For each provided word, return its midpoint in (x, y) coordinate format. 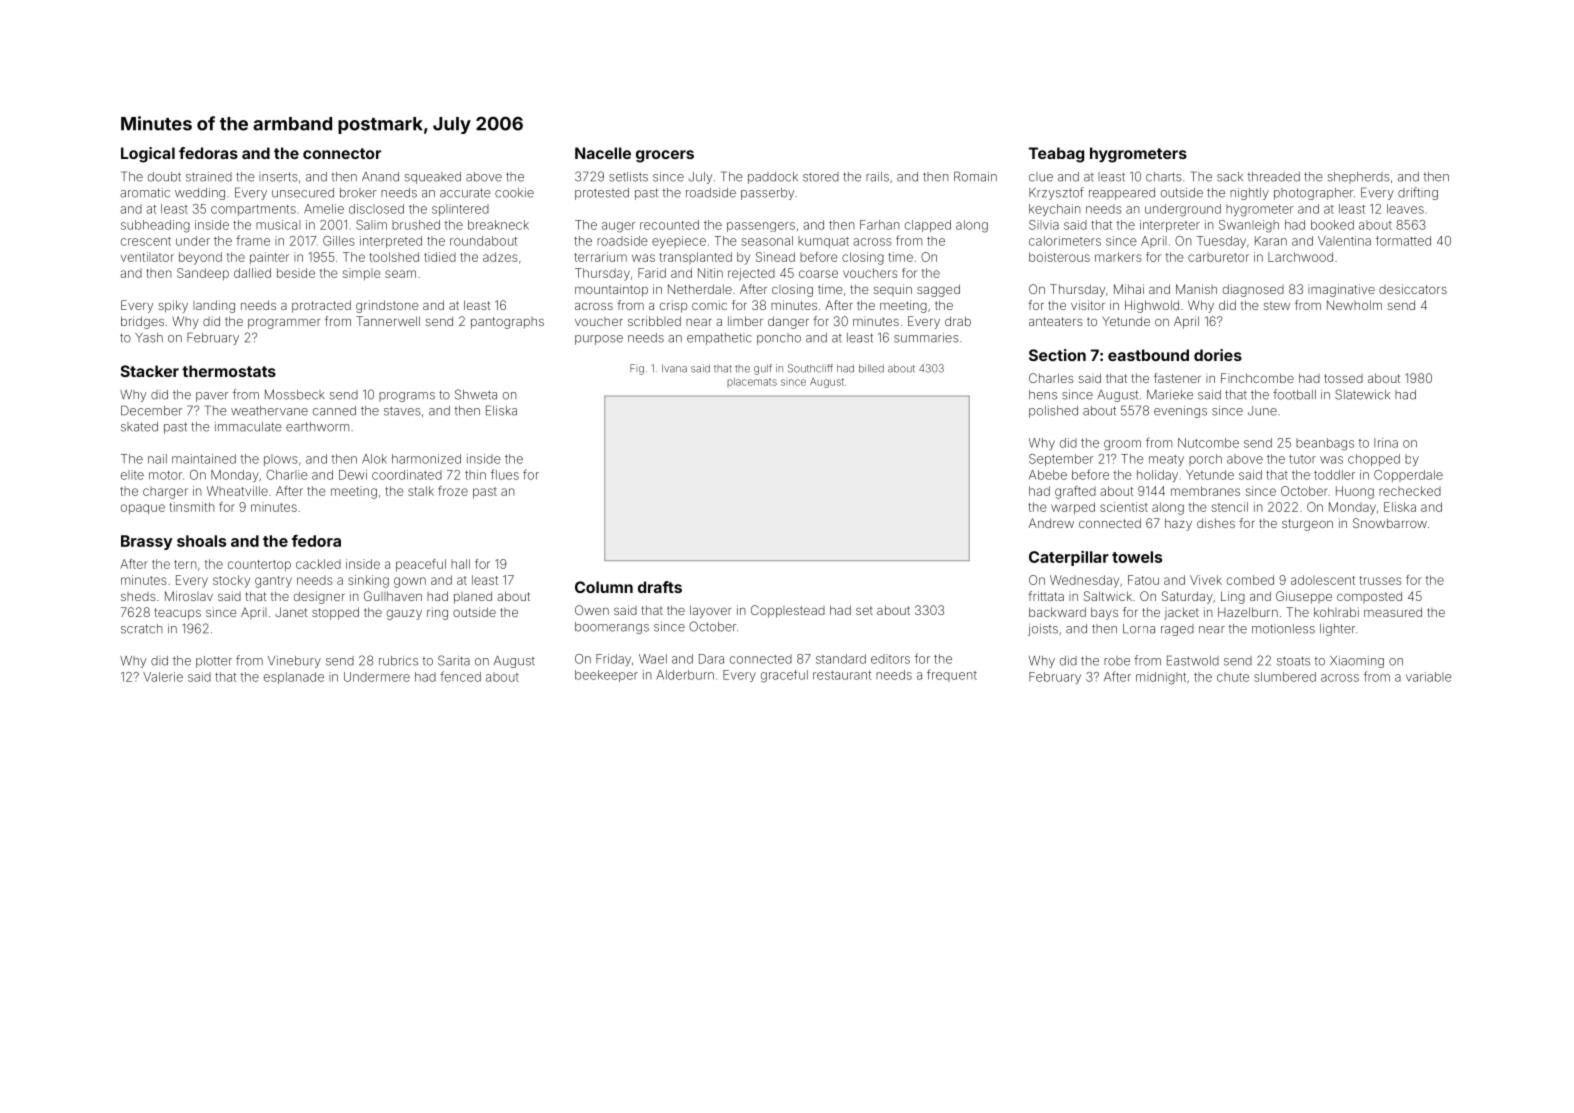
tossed (1343, 378)
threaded (1274, 177)
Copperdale (1408, 476)
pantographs (507, 323)
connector (342, 153)
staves (402, 411)
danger (788, 322)
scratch (142, 629)
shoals (201, 541)
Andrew (1051, 523)
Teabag (1056, 155)
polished (1053, 412)
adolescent (1323, 580)
